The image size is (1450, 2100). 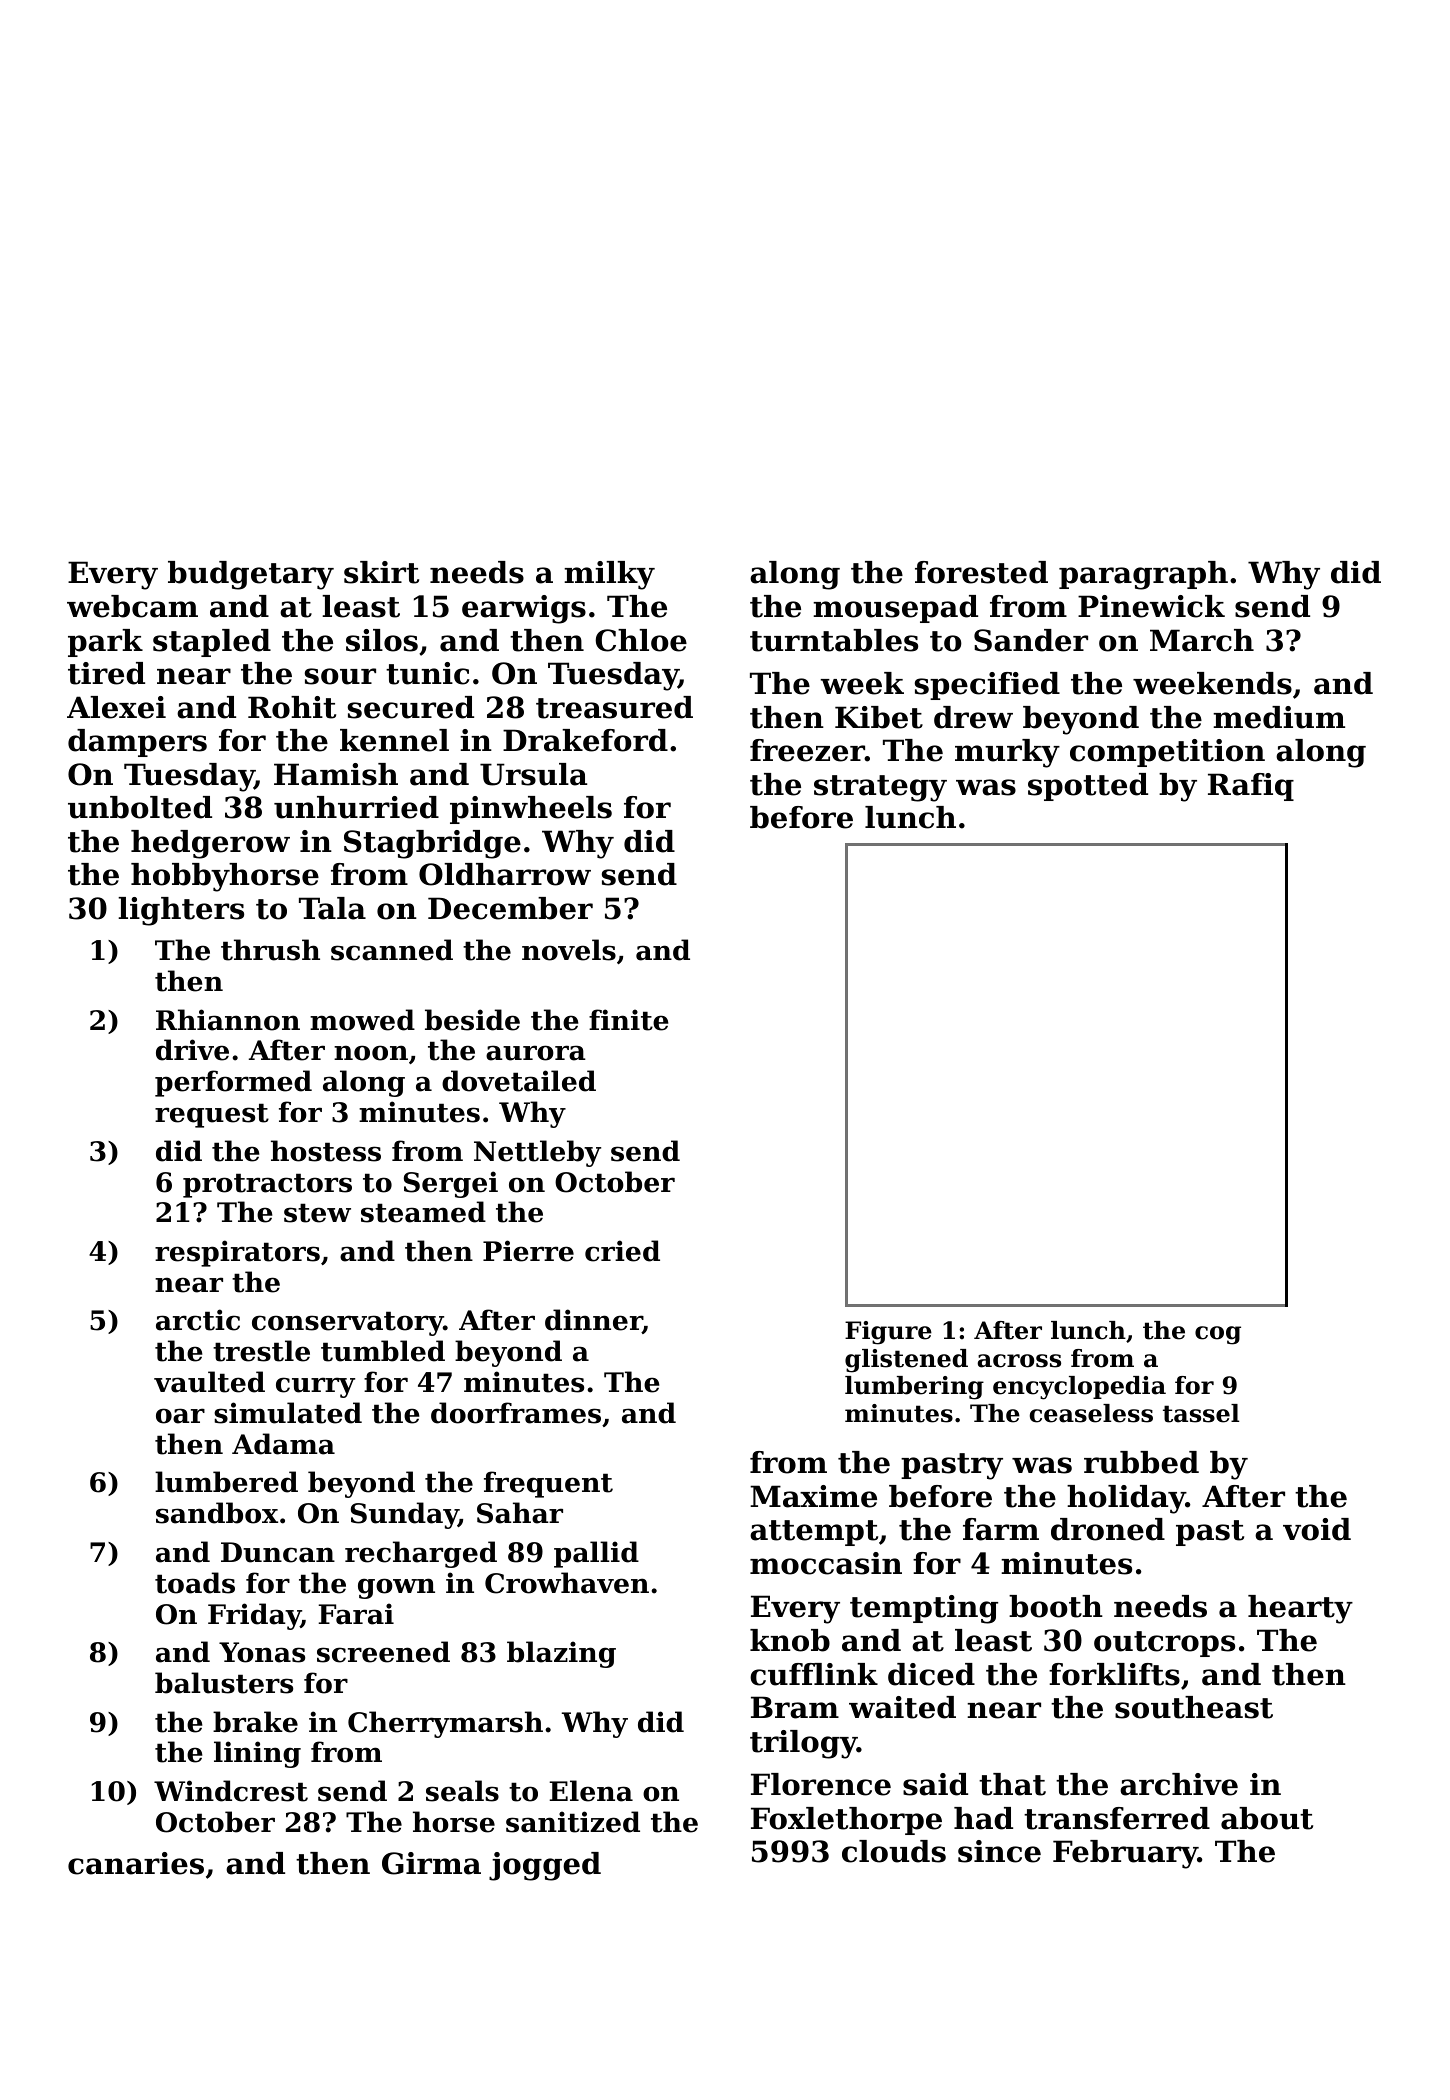 I want to click on paragraph, so click(x=1143, y=575).
